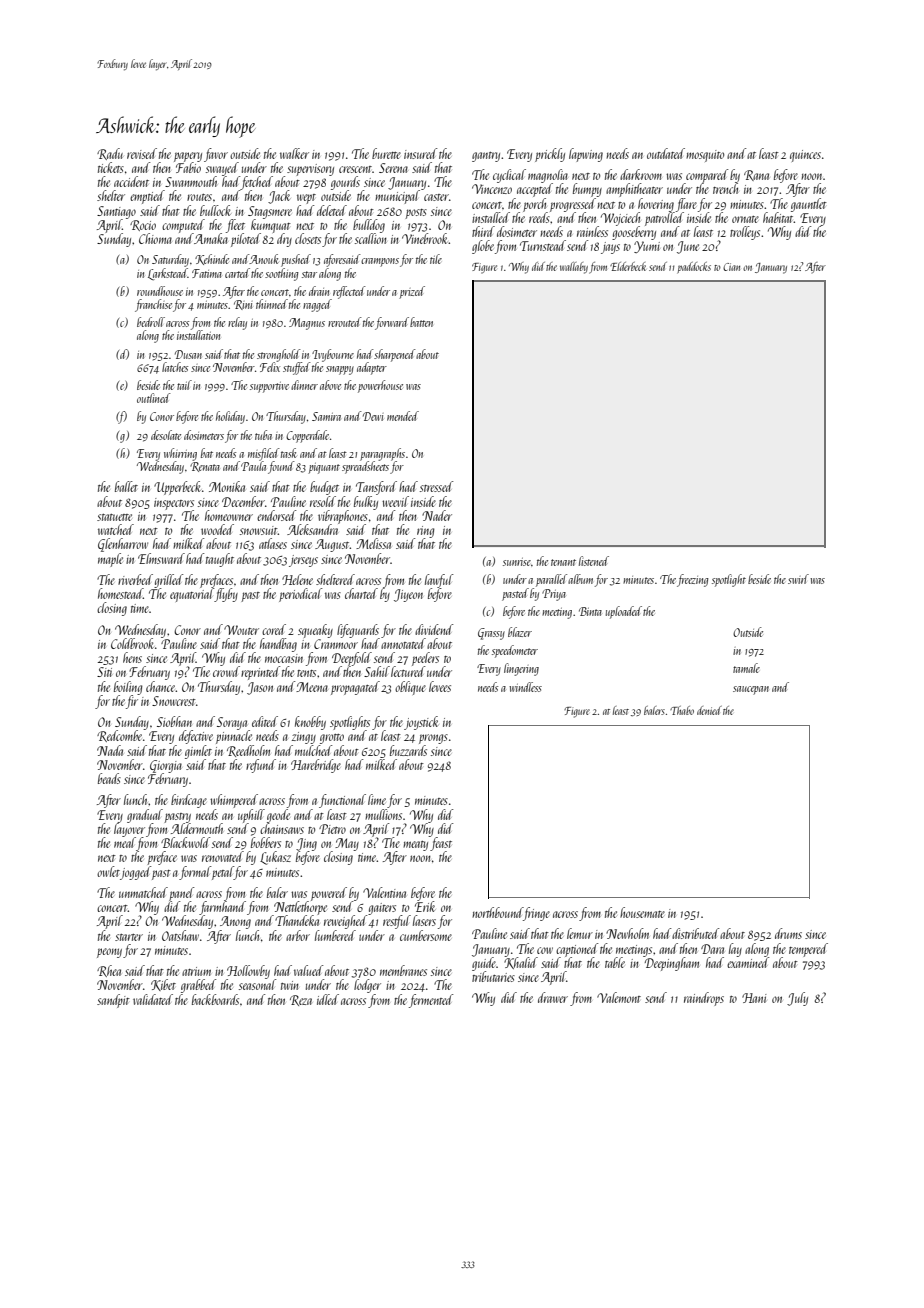 This screenshot has width=924, height=1308. I want to click on knobby, so click(310, 723).
